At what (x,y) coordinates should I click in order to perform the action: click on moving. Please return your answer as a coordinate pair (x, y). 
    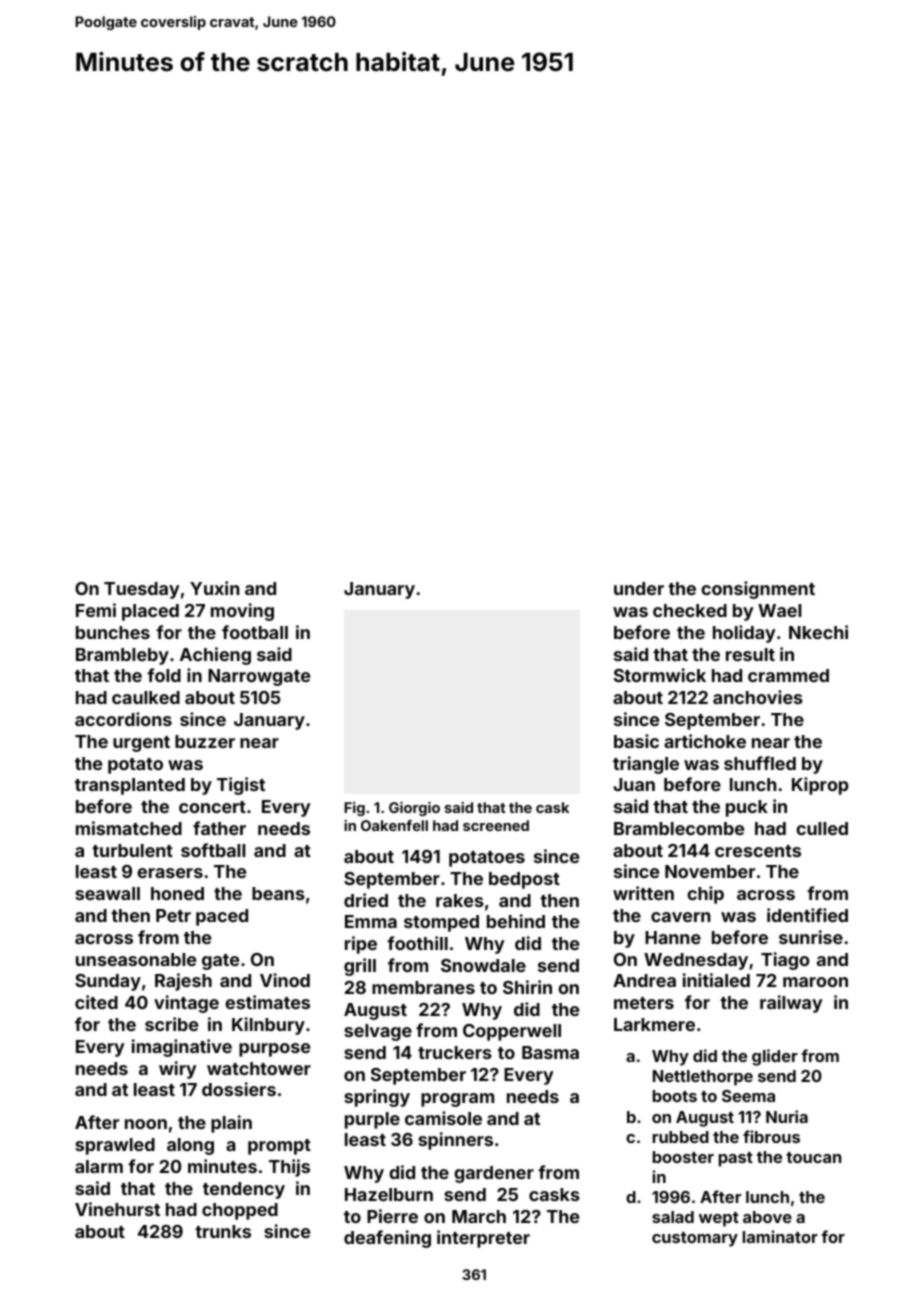
    Looking at the image, I should click on (242, 612).
